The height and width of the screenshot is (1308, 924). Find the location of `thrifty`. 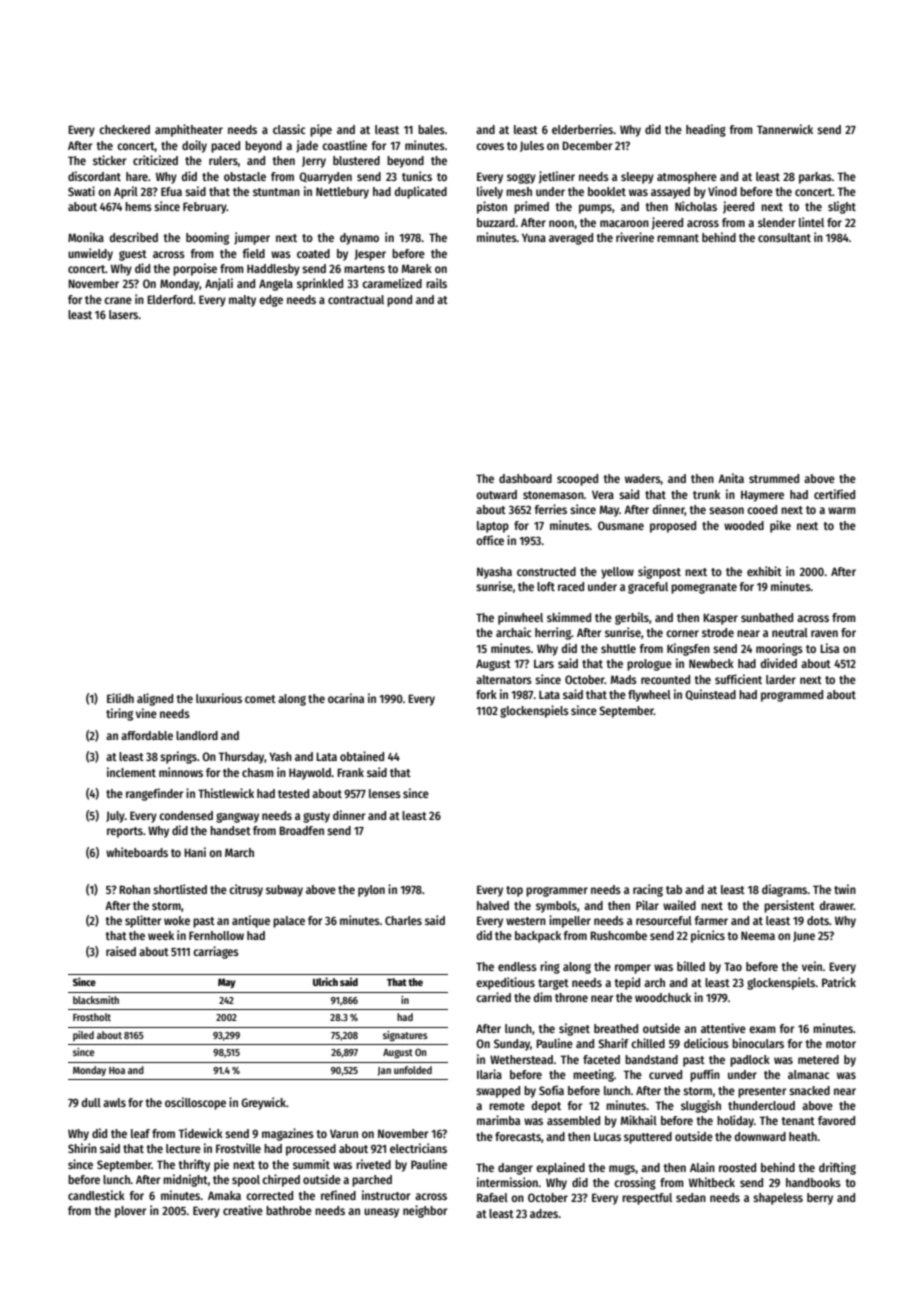

thrifty is located at coordinates (194, 1165).
